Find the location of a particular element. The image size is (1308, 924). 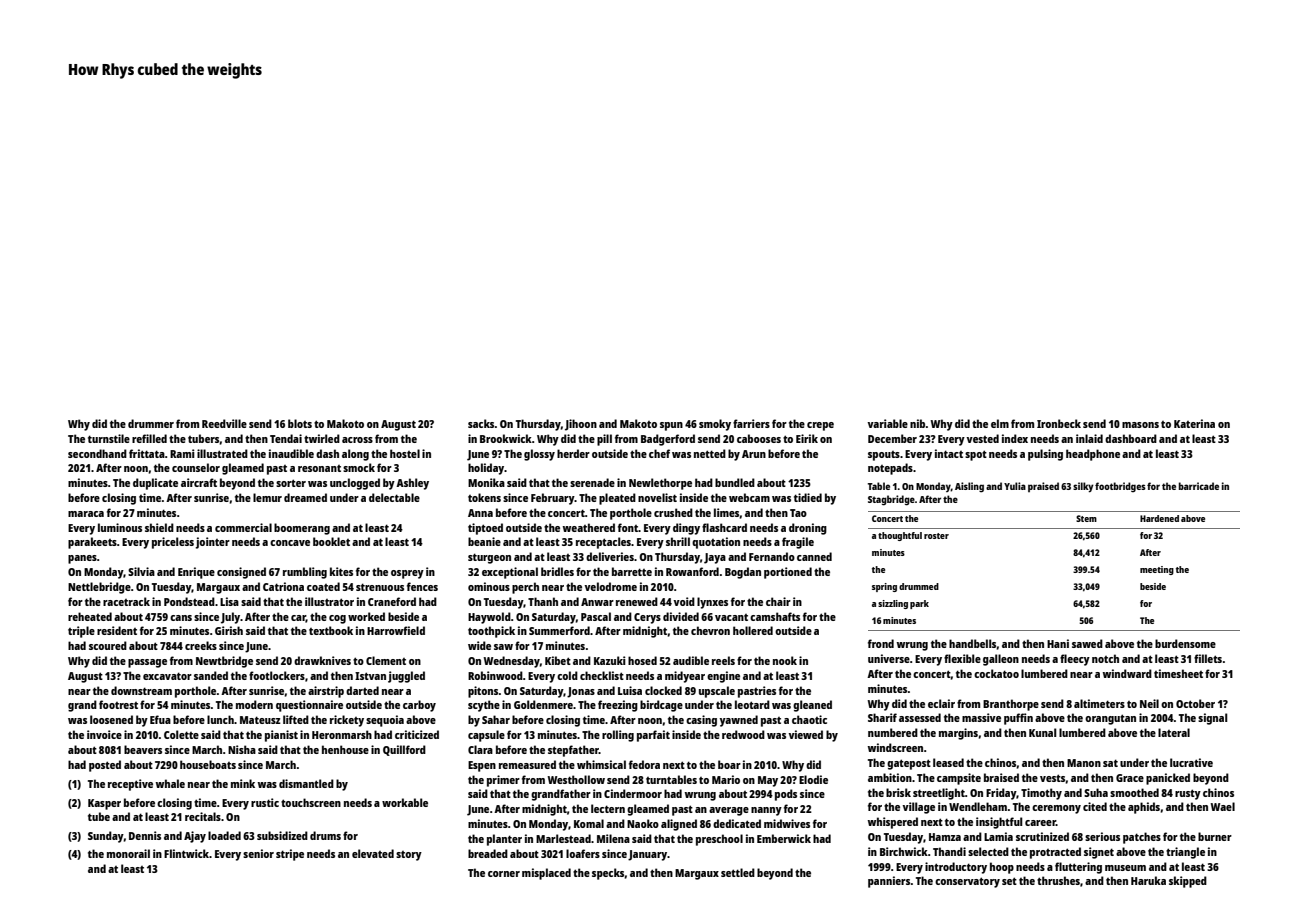

Sunday is located at coordinates (106, 837).
